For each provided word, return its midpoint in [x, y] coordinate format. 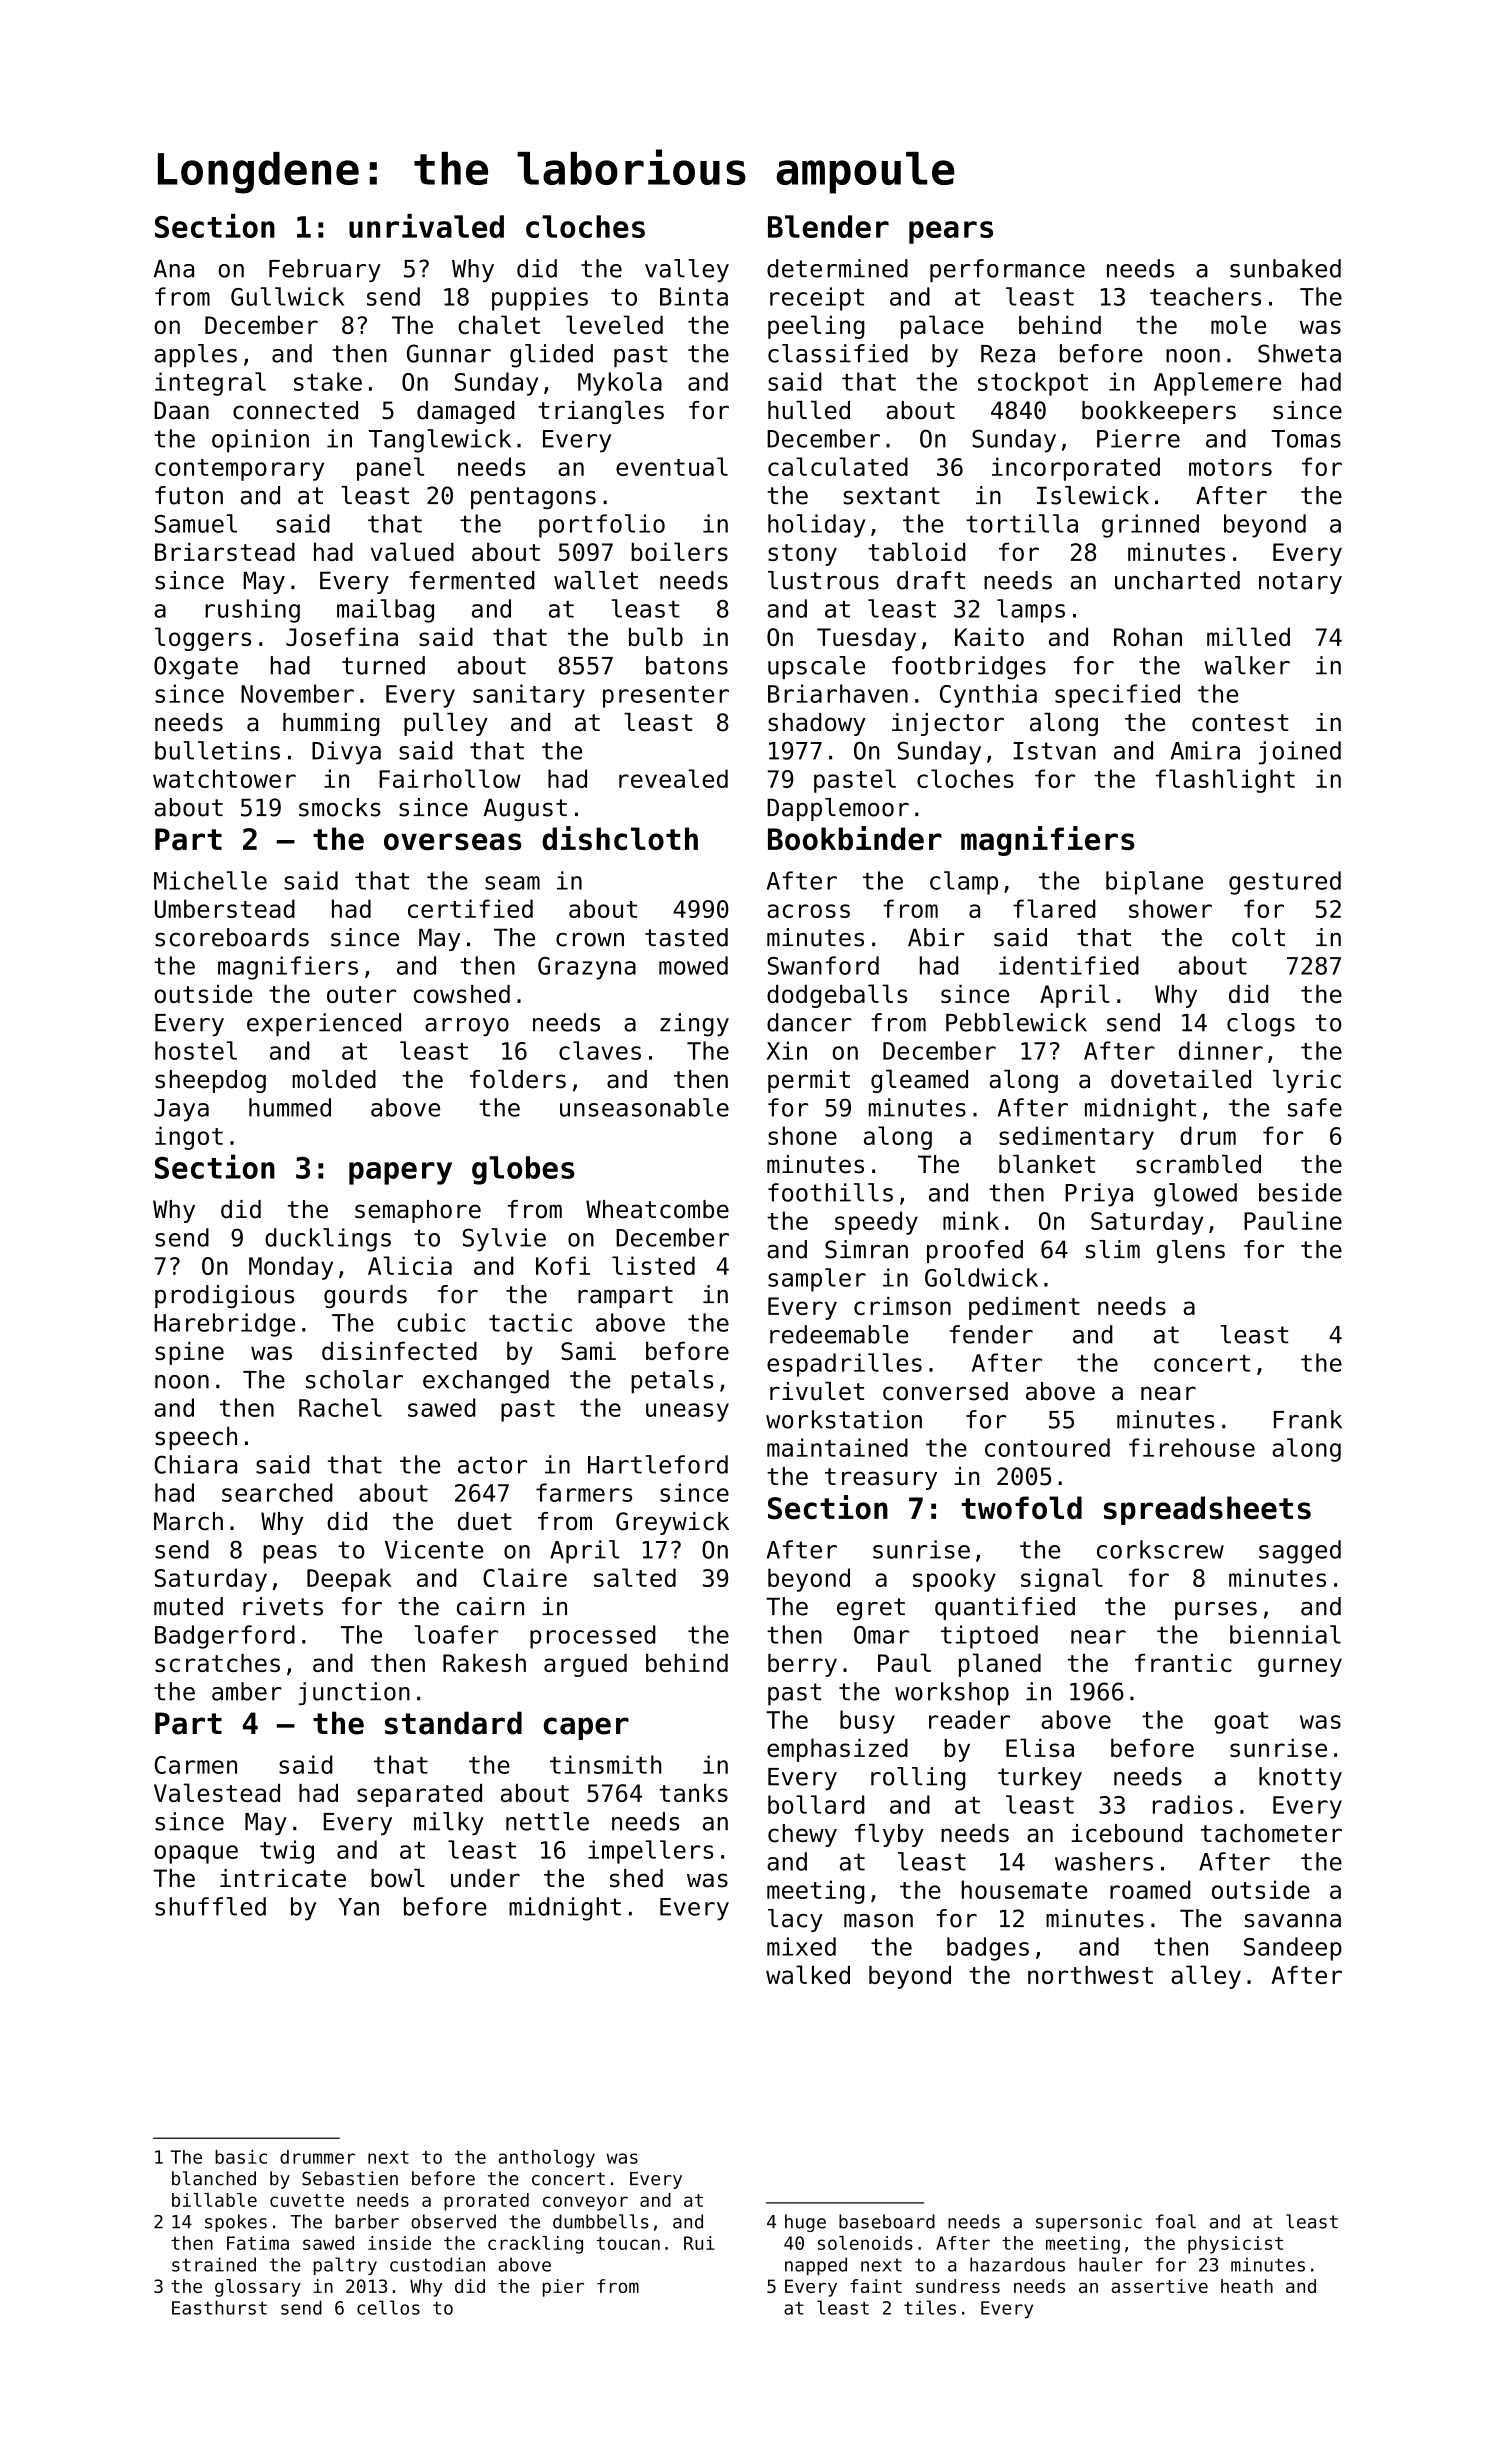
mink [971, 1220]
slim [1113, 1249]
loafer [456, 1634]
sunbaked [1285, 268]
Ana [174, 269]
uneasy [687, 1412]
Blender [828, 226]
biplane [1154, 883]
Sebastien [350, 2178]
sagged [1300, 1552]
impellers [650, 1852]
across [808, 911]
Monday [291, 1268]
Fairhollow [450, 778]
